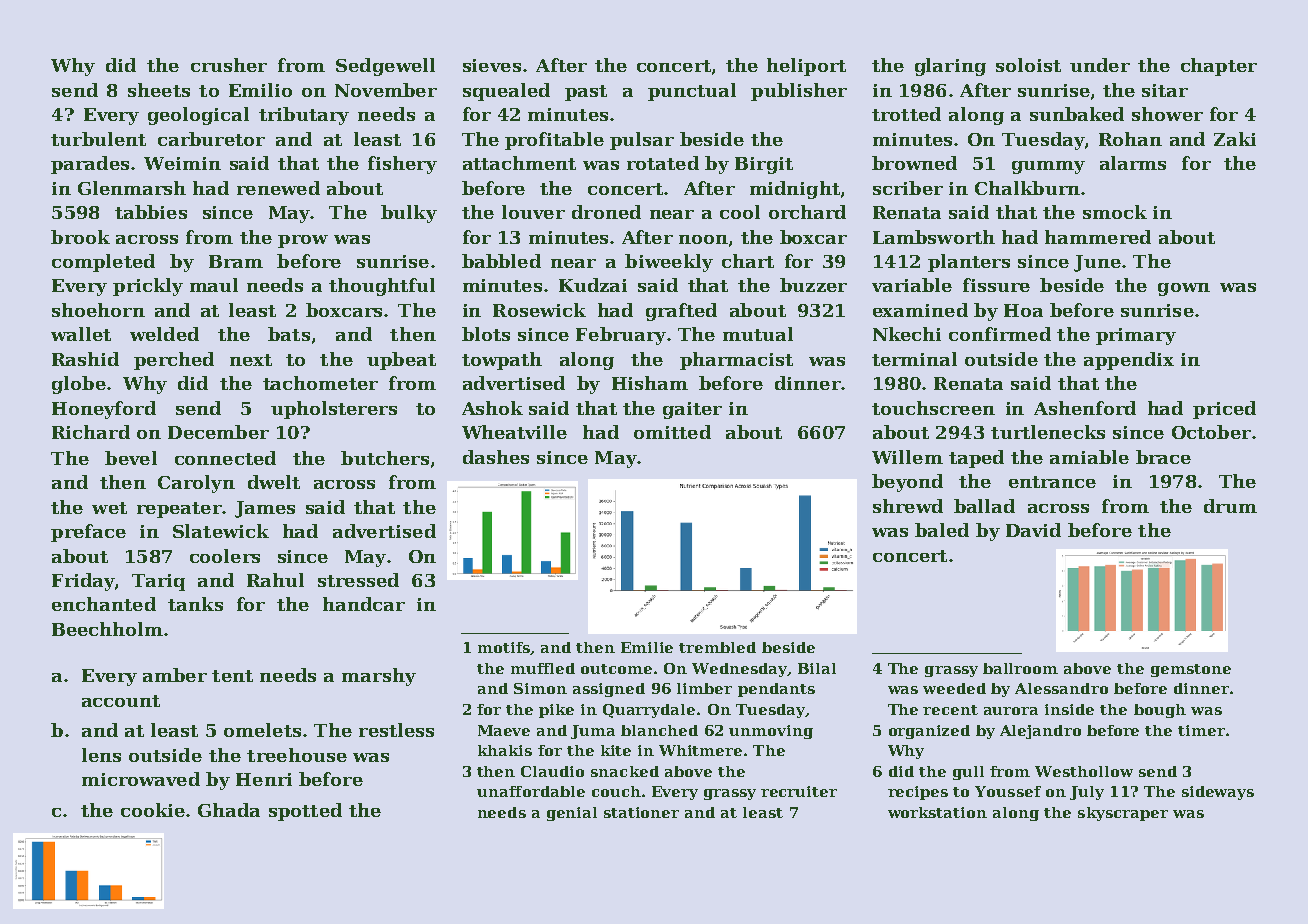  I want to click on Sedgewell, so click(385, 67).
